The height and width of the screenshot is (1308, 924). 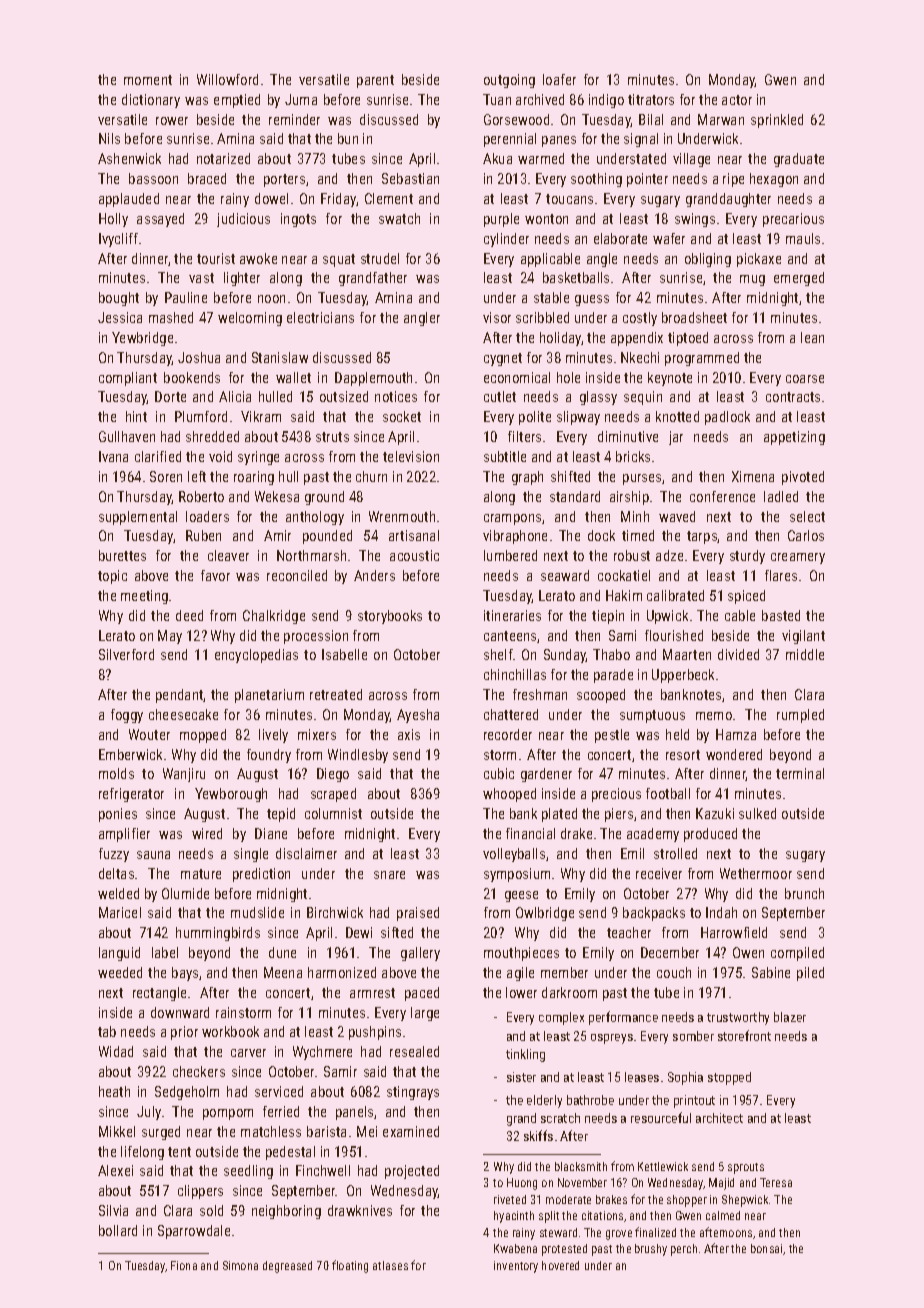 What do you see at coordinates (623, 1018) in the screenshot?
I see `performance` at bounding box center [623, 1018].
